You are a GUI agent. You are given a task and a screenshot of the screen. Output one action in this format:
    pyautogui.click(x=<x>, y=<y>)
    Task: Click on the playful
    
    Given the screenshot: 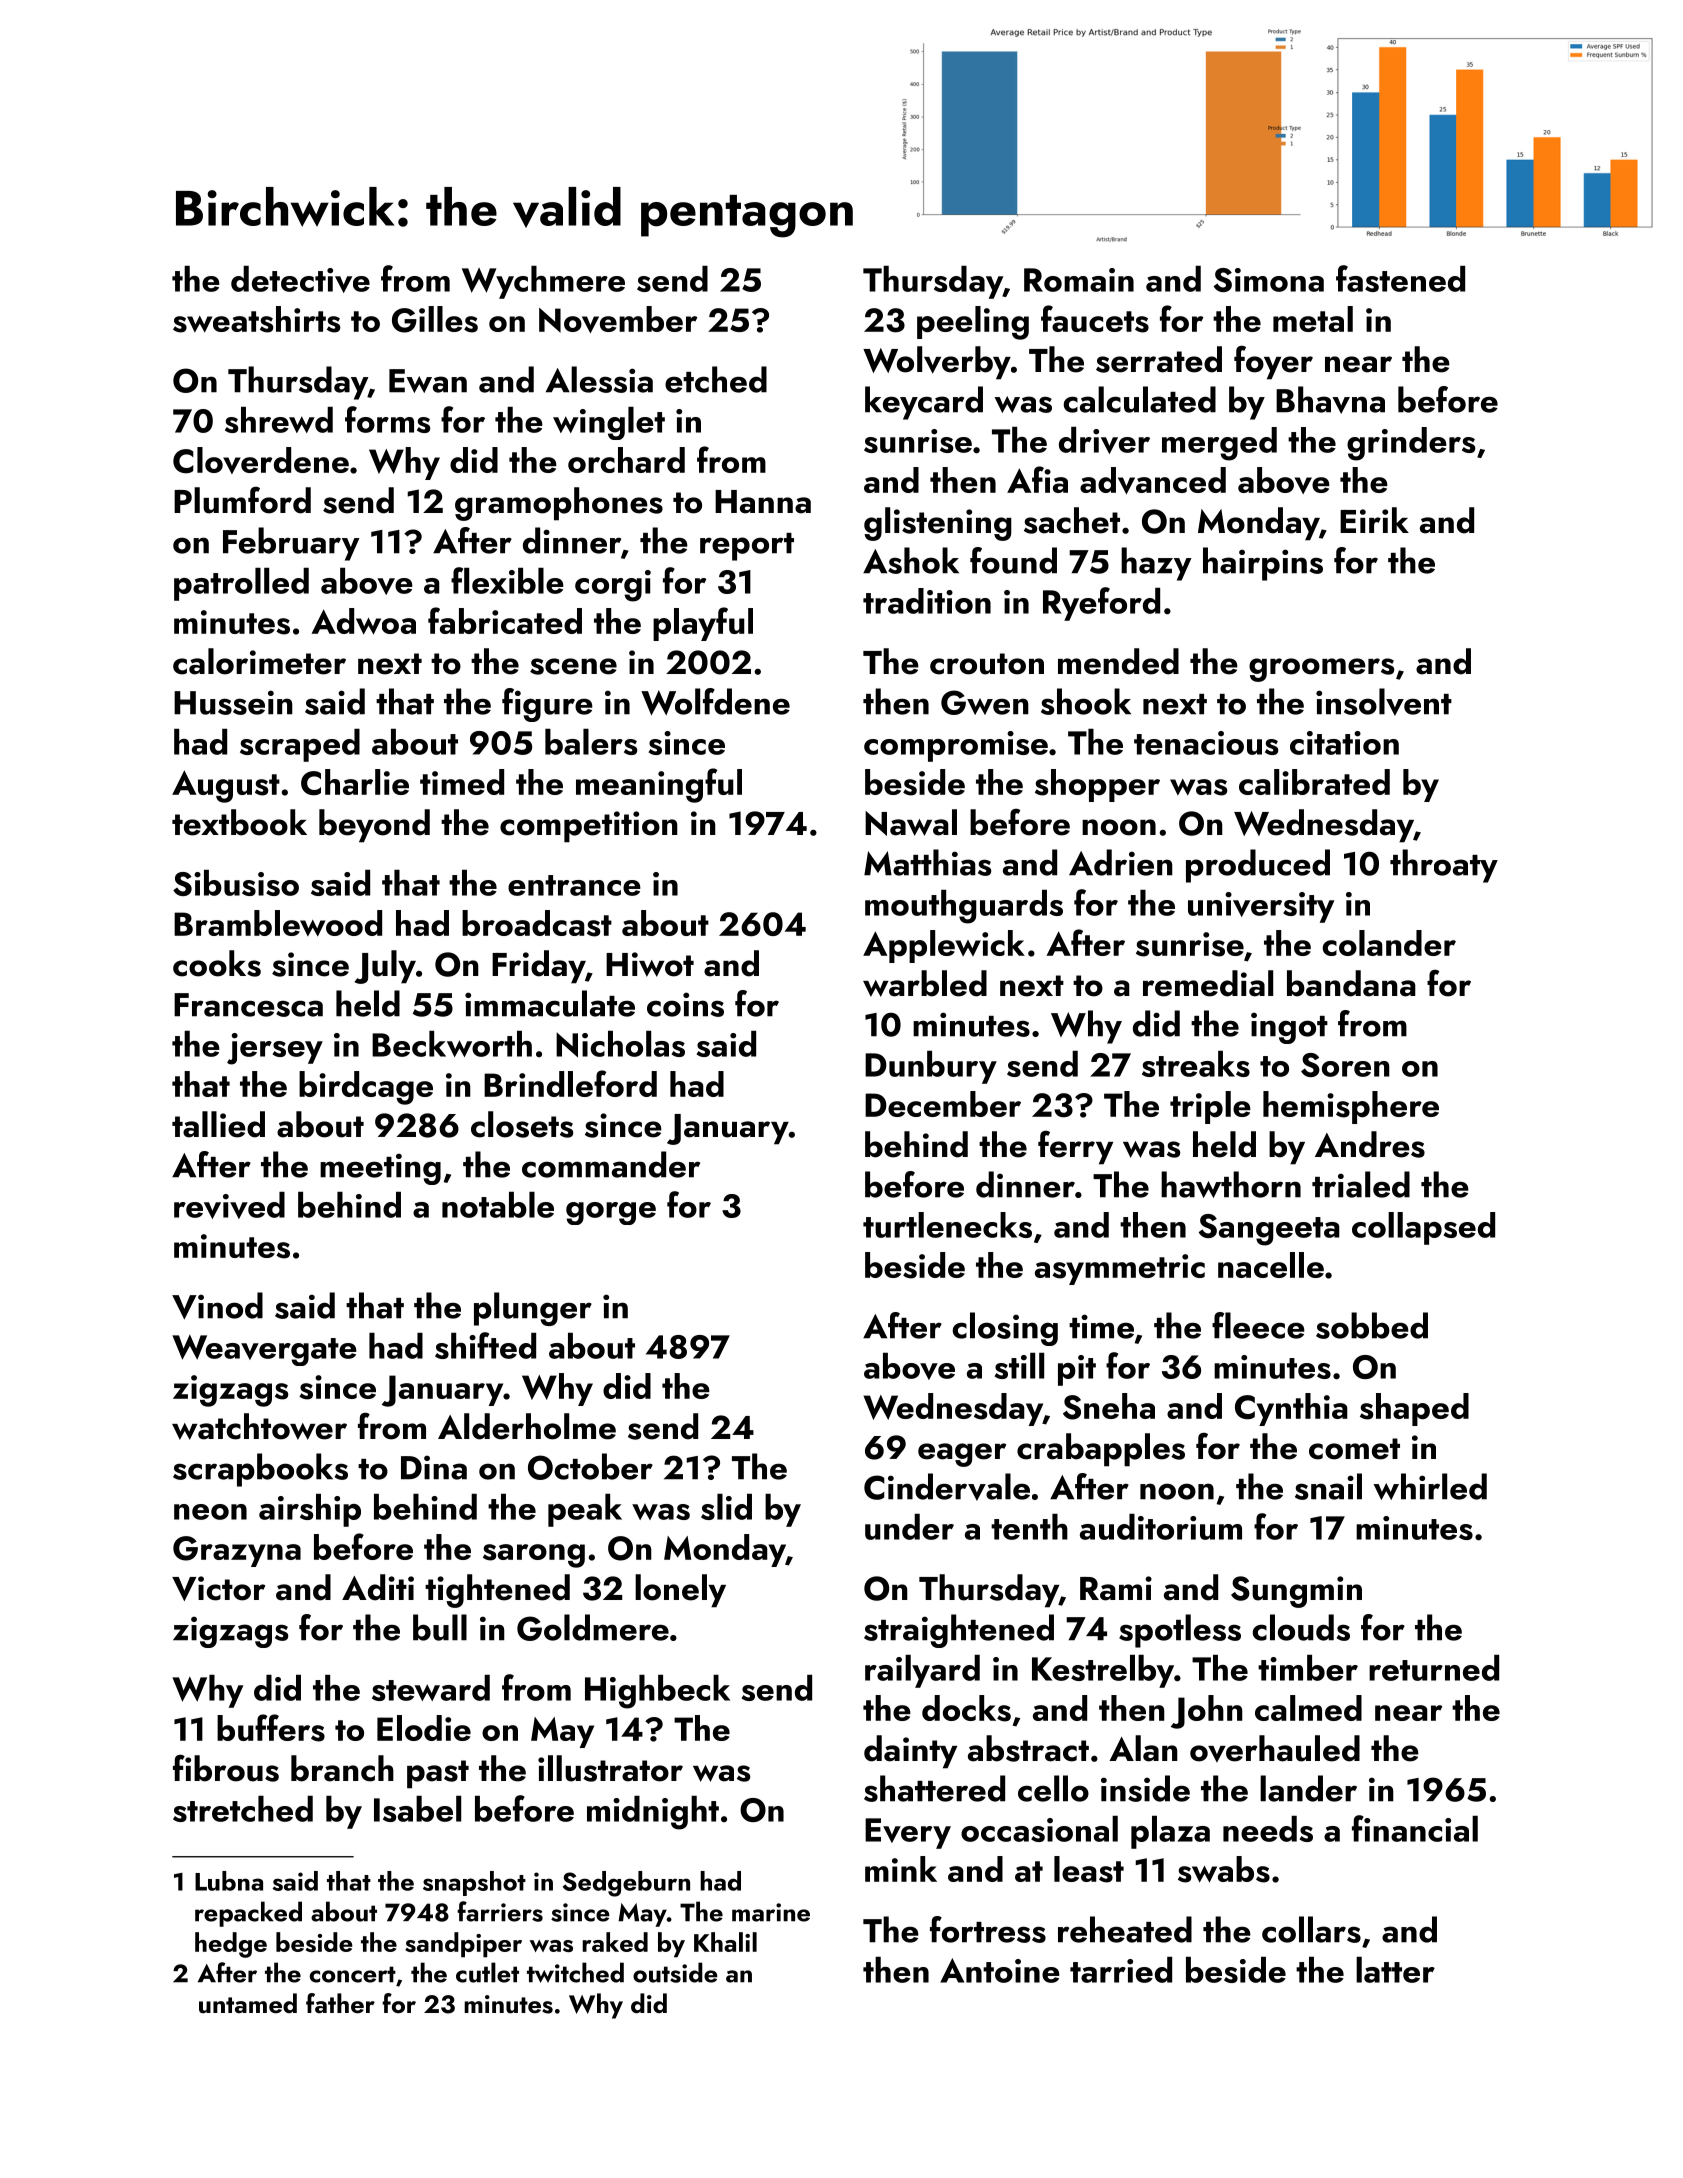 What is the action you would take?
    pyautogui.click(x=703, y=624)
